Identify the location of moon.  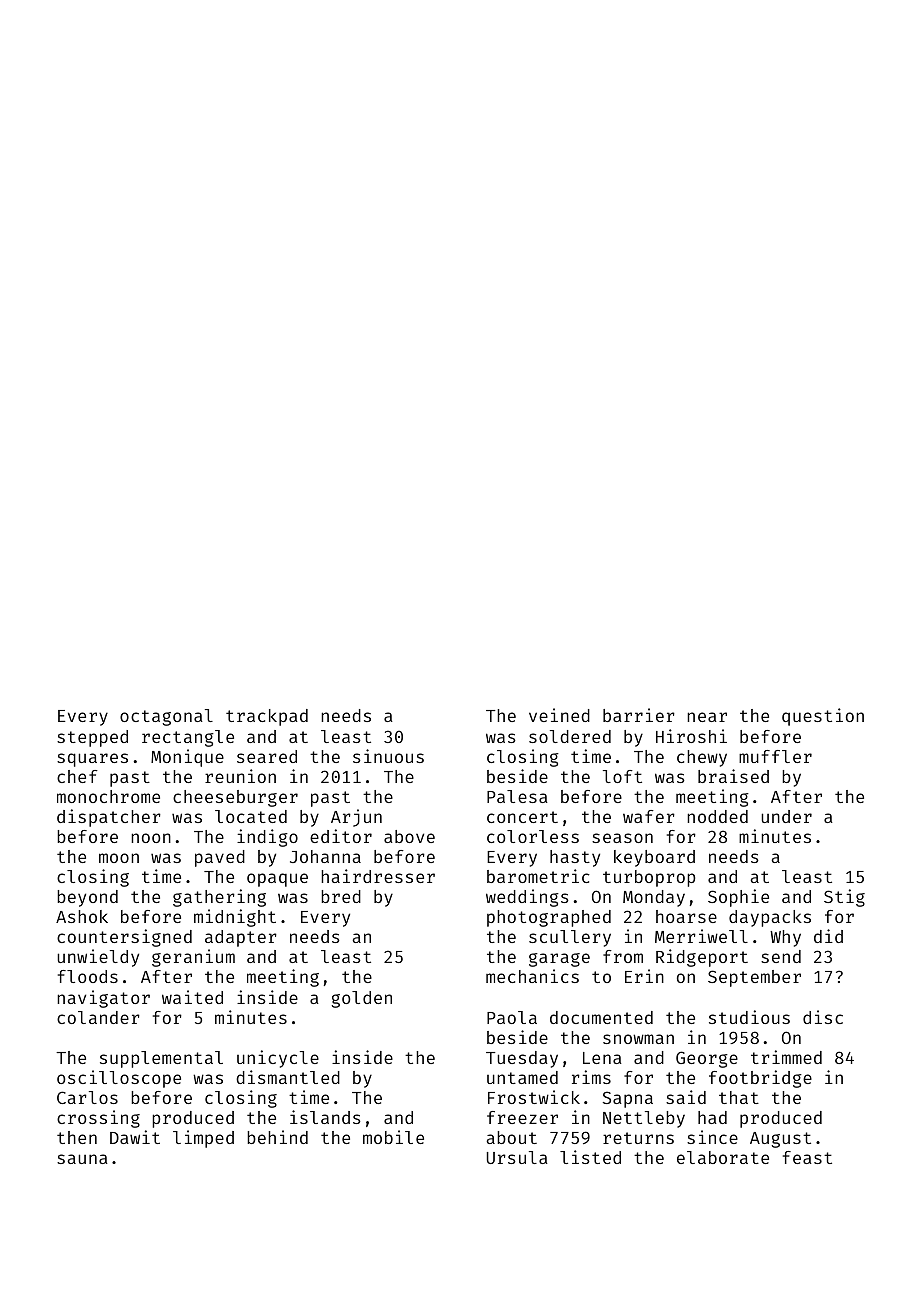
(119, 858).
